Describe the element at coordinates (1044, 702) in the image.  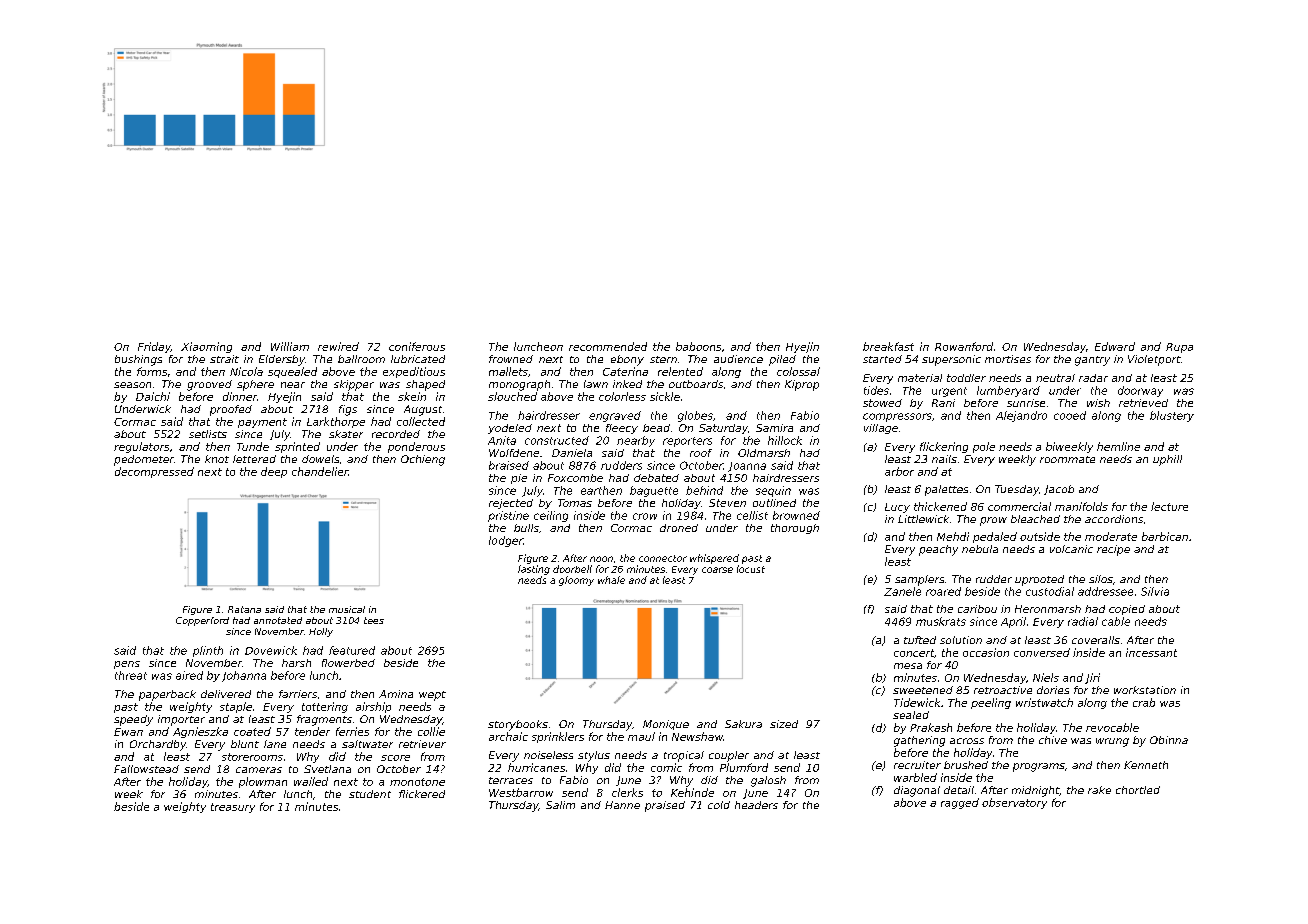
I see `wristwatch` at that location.
